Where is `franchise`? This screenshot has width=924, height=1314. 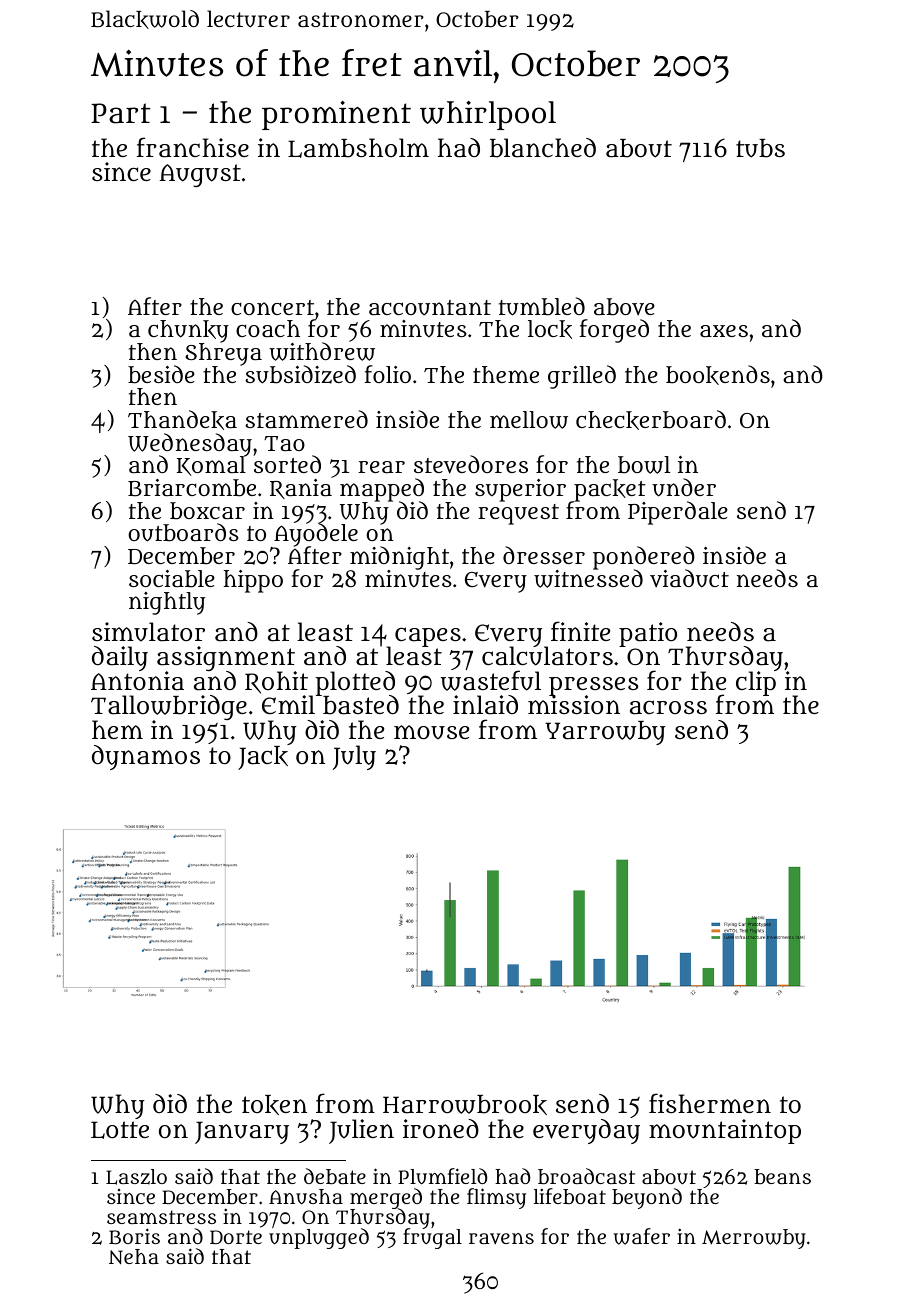
franchise is located at coordinates (193, 147).
